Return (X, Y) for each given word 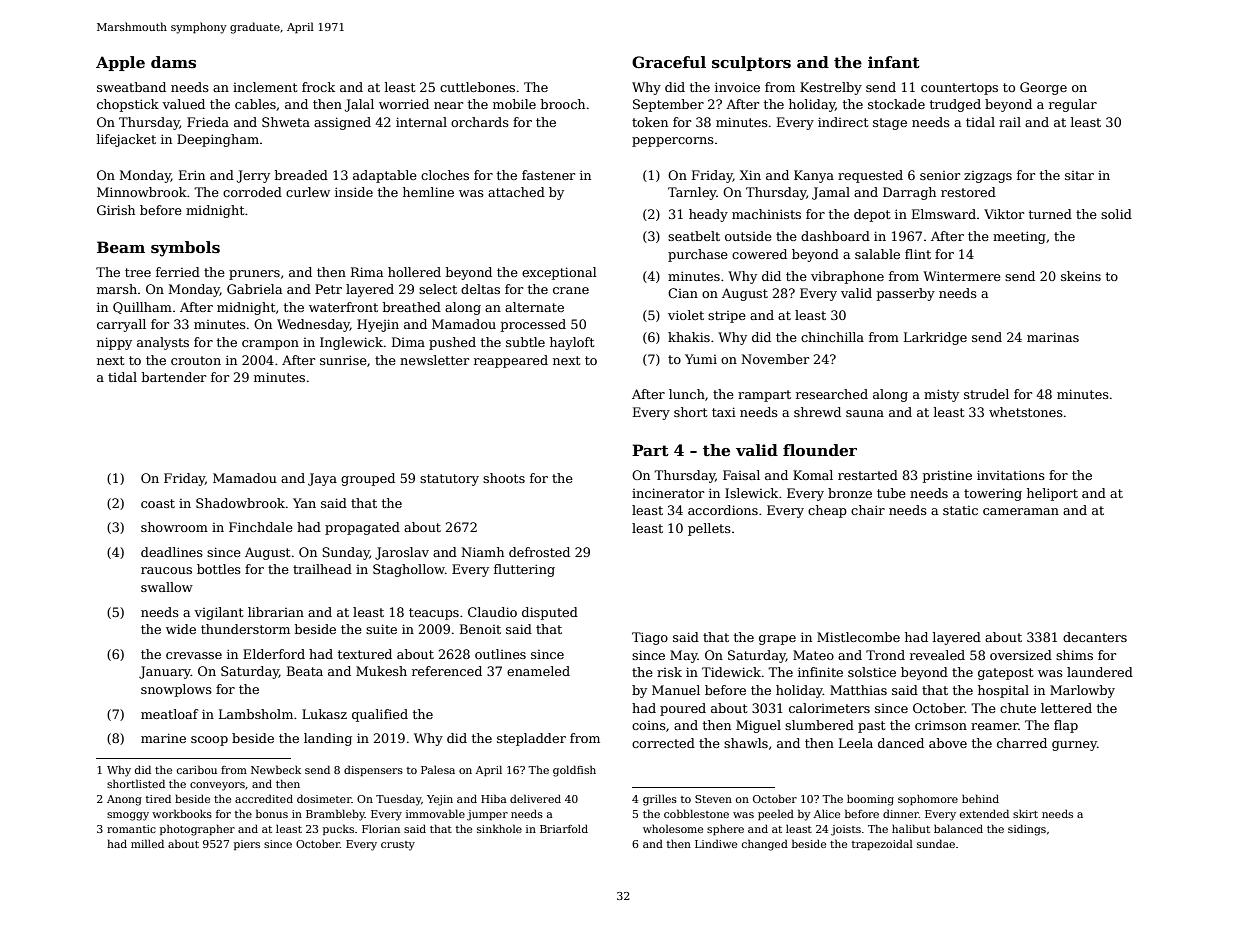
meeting (1019, 237)
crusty (398, 846)
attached (516, 192)
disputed (550, 613)
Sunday (346, 553)
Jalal (359, 105)
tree (138, 272)
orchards (480, 122)
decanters (1095, 637)
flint (918, 254)
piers (247, 845)
